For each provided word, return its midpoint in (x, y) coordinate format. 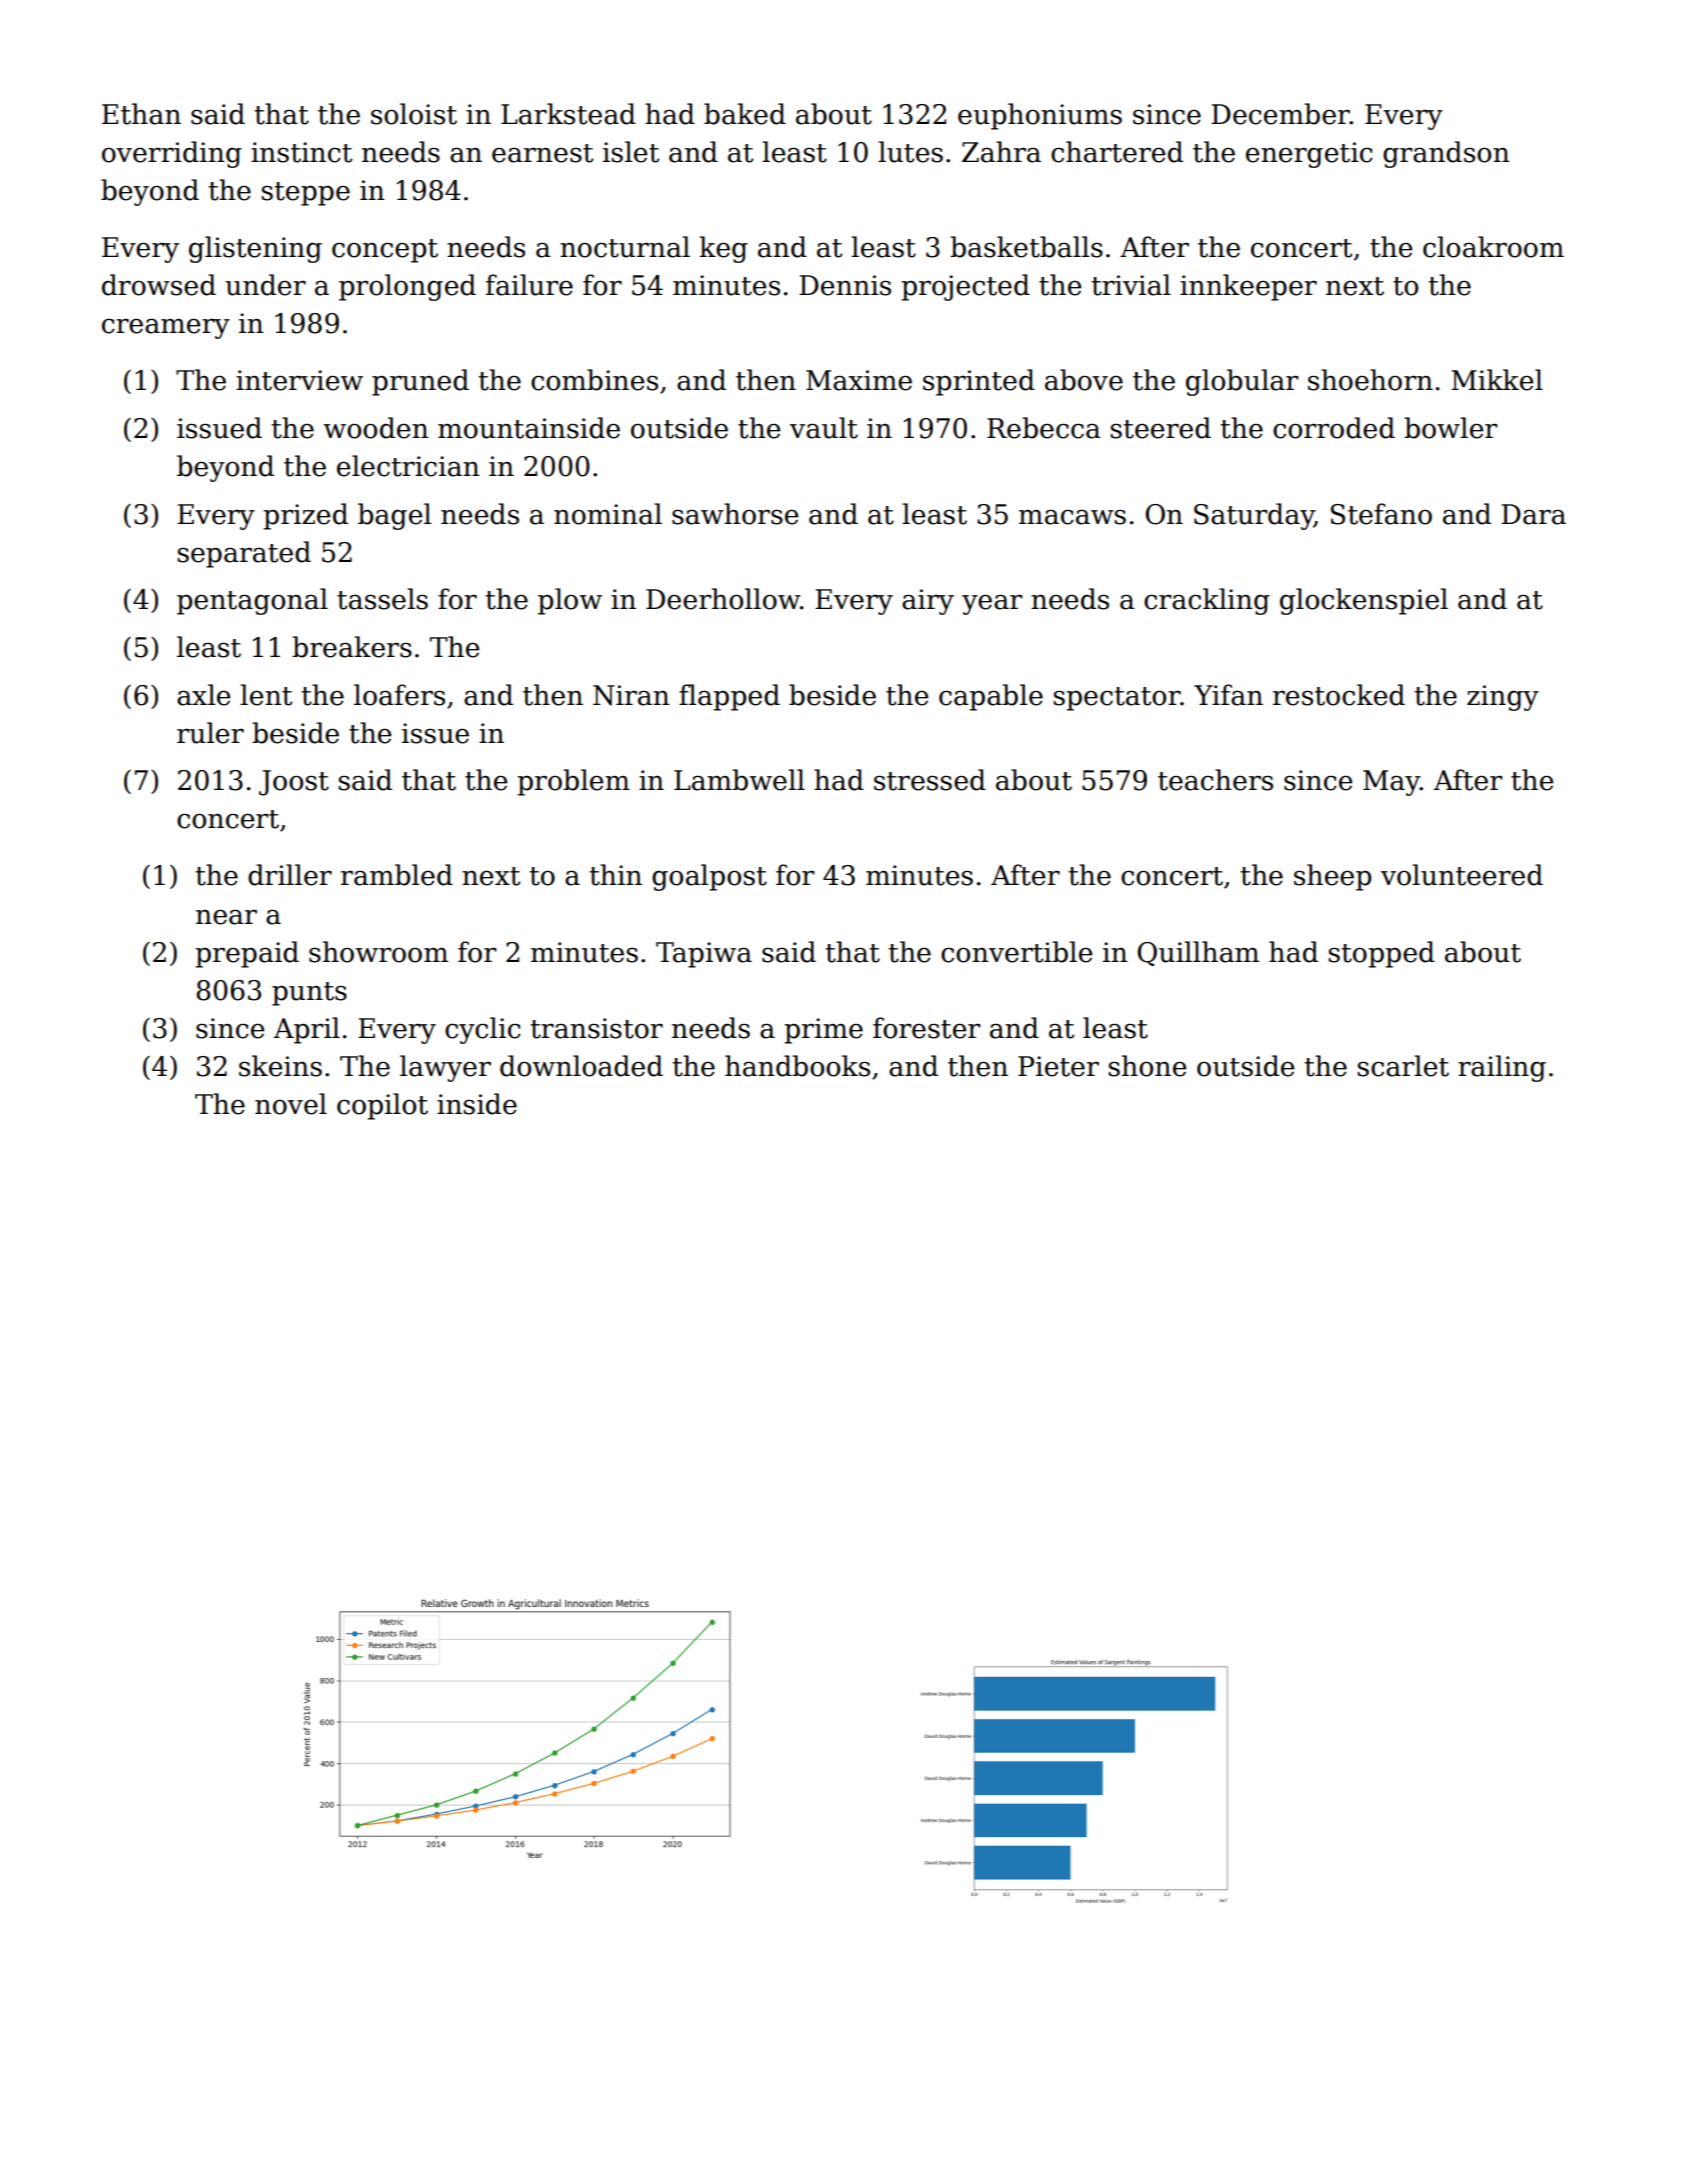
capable (991, 697)
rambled (397, 875)
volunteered (1462, 875)
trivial (1131, 285)
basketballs (1026, 247)
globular (1242, 382)
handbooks (797, 1066)
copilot (382, 1106)
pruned (420, 382)
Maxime (859, 380)
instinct (301, 152)
